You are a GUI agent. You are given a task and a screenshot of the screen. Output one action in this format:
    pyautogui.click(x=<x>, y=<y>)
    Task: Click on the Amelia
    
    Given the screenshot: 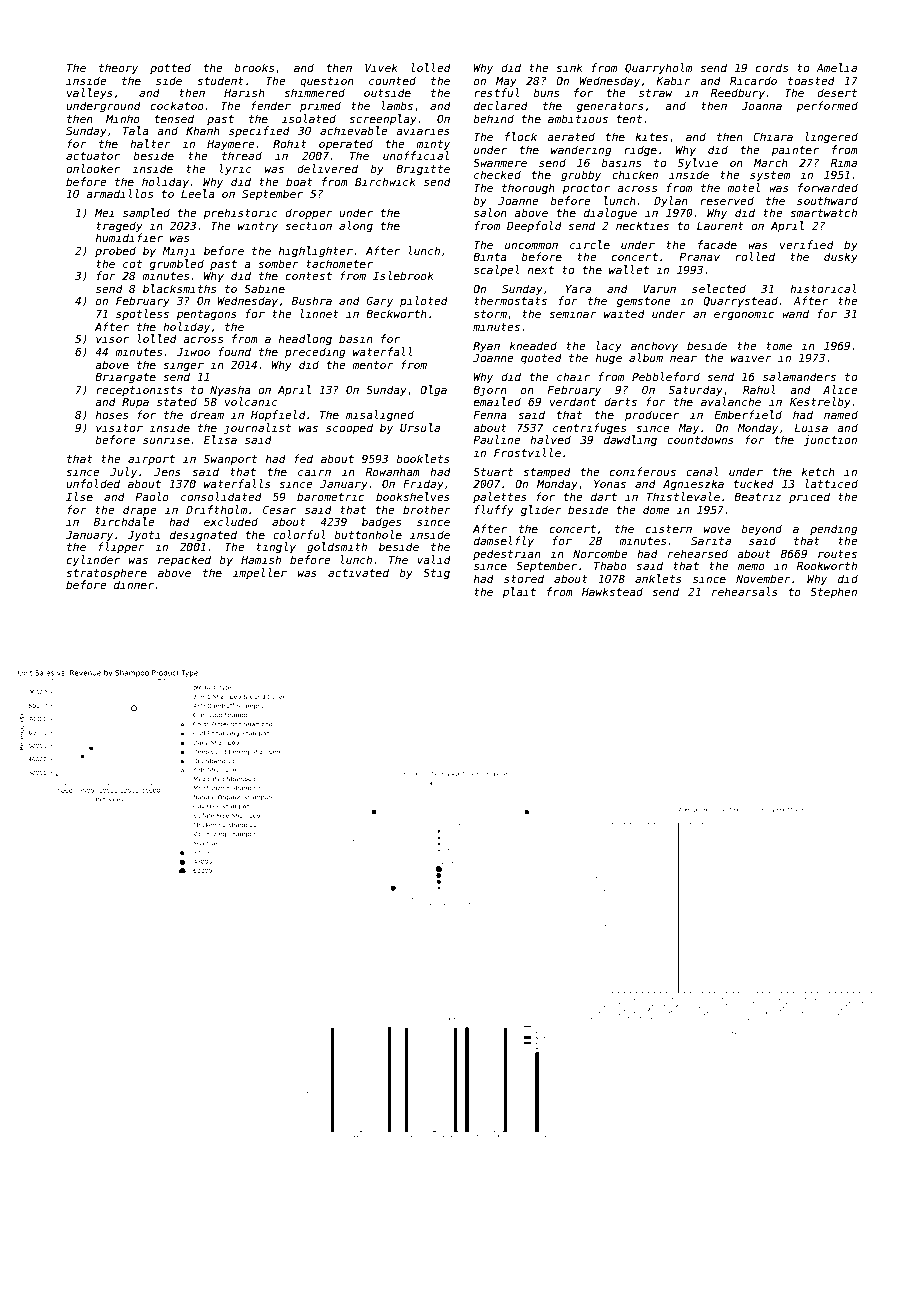 What is the action you would take?
    pyautogui.click(x=836, y=67)
